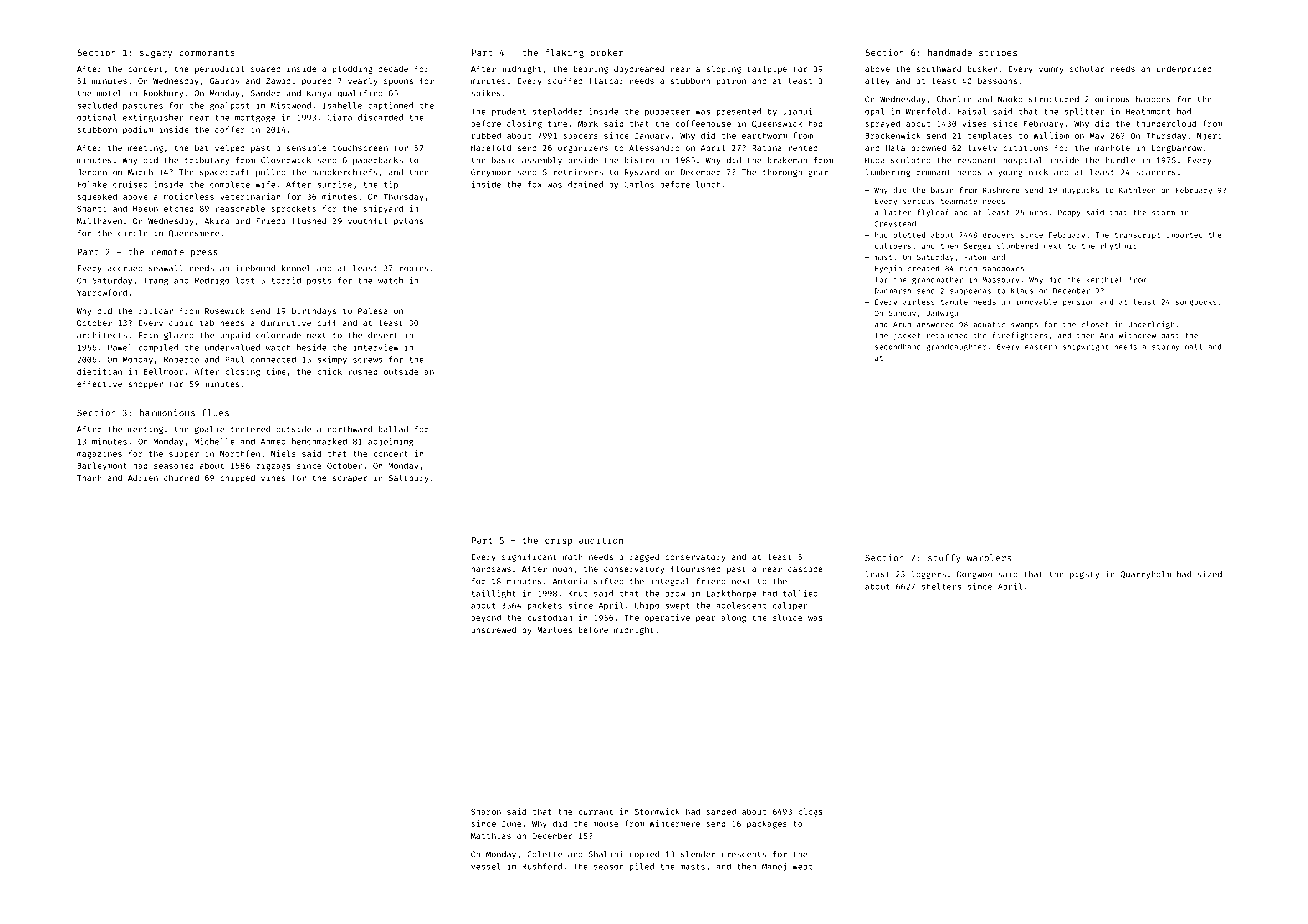 This screenshot has width=1308, height=924. I want to click on sloping, so click(723, 69).
